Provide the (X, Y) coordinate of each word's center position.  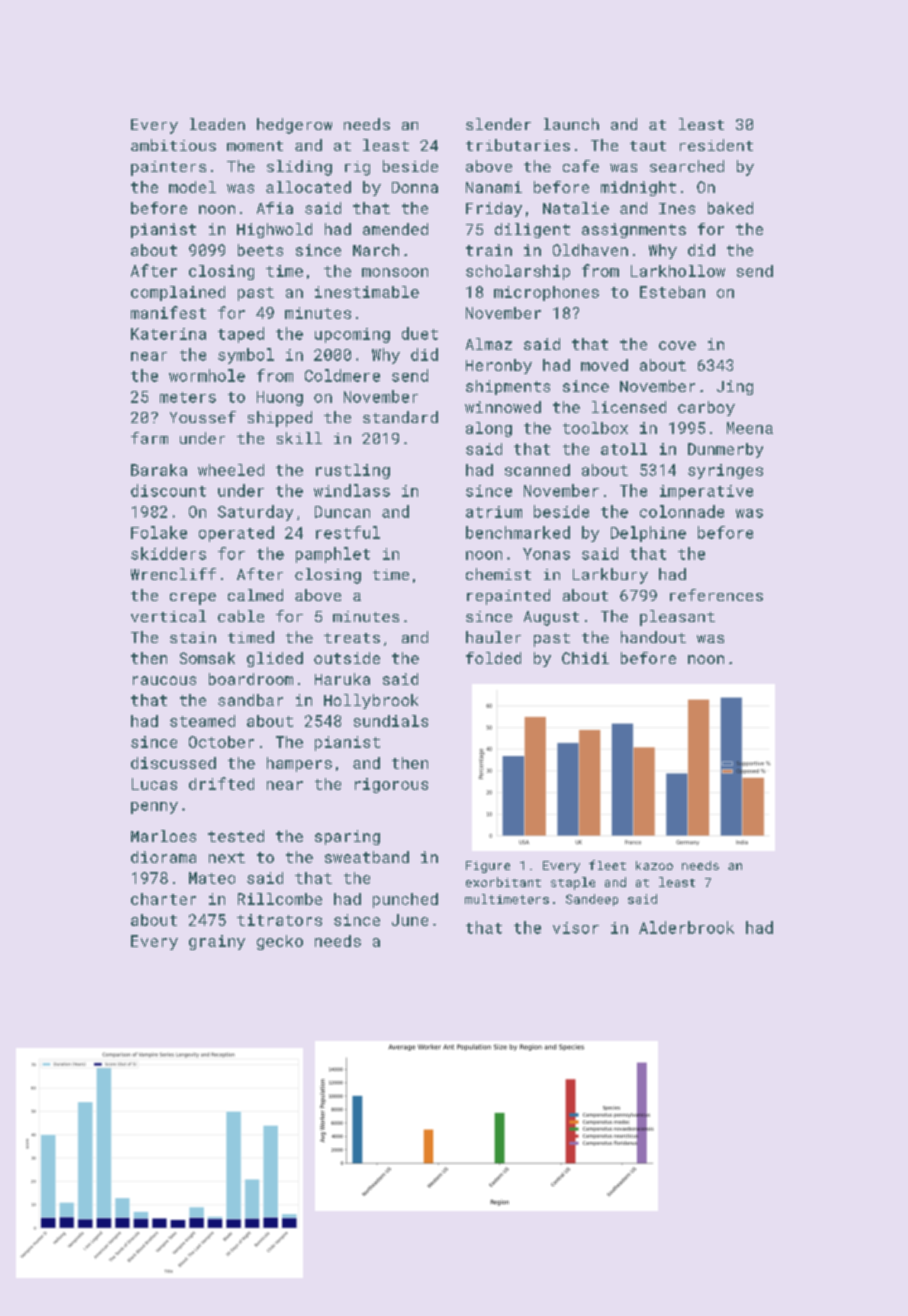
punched (405, 900)
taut (648, 146)
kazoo (654, 865)
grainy (217, 942)
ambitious (173, 145)
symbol (246, 356)
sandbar (250, 700)
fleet (607, 865)
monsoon (395, 272)
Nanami (494, 187)
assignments (634, 230)
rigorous (391, 785)
